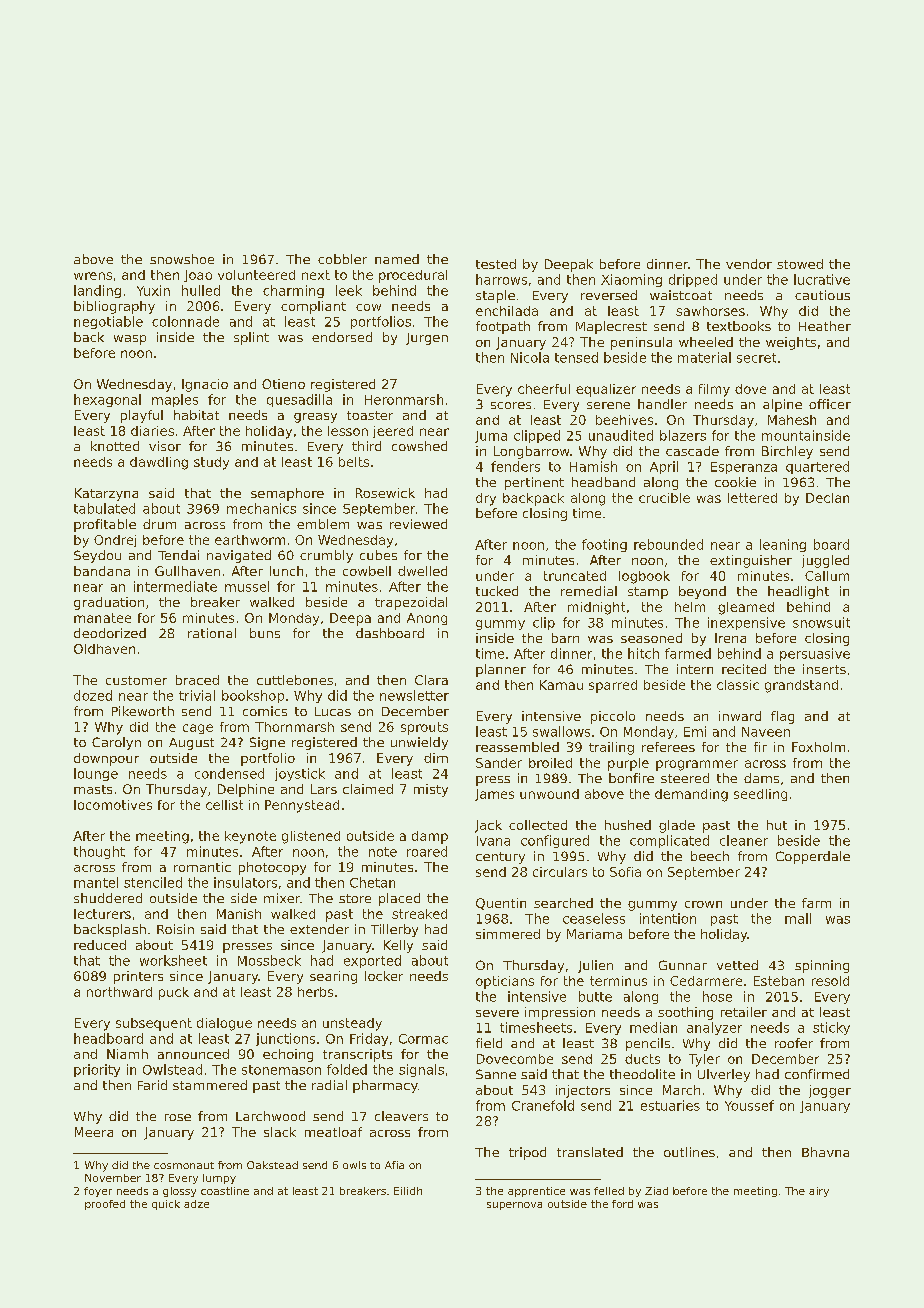 This image has height=1308, width=924. What do you see at coordinates (197, 680) in the image?
I see `braced` at bounding box center [197, 680].
